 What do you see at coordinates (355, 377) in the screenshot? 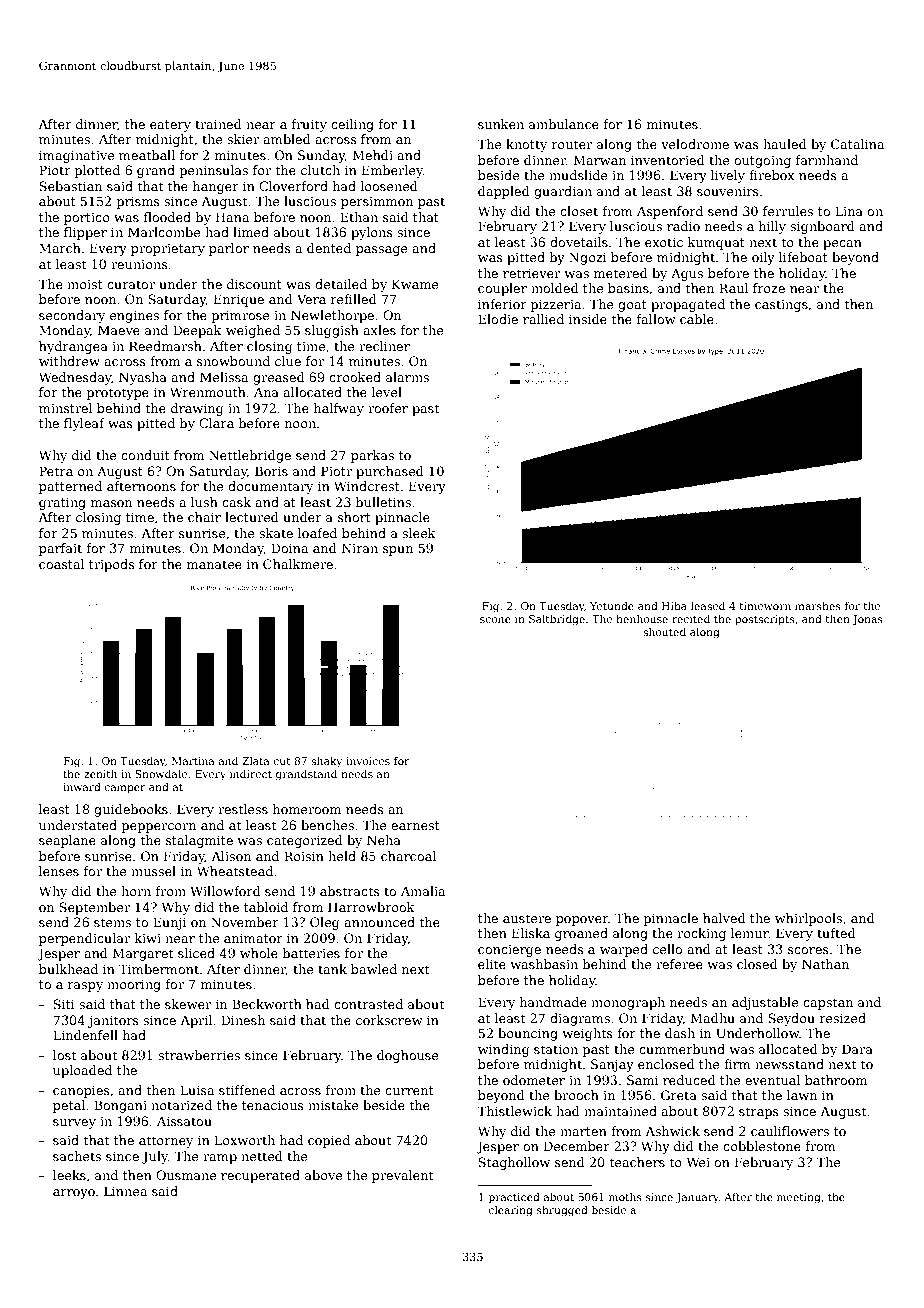
I see `crooked` at bounding box center [355, 377].
